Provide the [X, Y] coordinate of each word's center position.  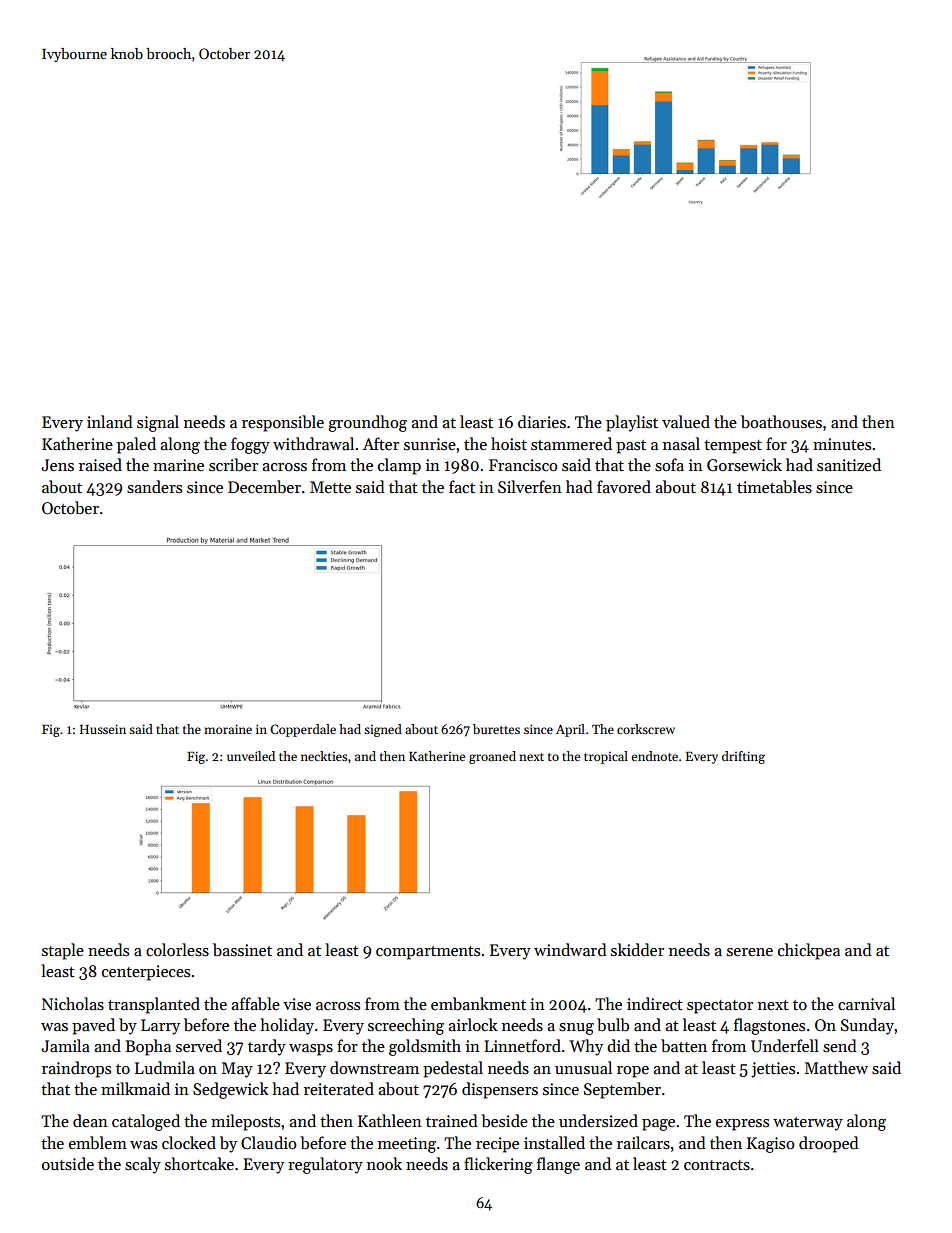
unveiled [251, 756]
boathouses [781, 421]
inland [110, 421]
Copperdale [303, 730]
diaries [542, 421]
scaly [143, 1165]
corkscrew [646, 729]
